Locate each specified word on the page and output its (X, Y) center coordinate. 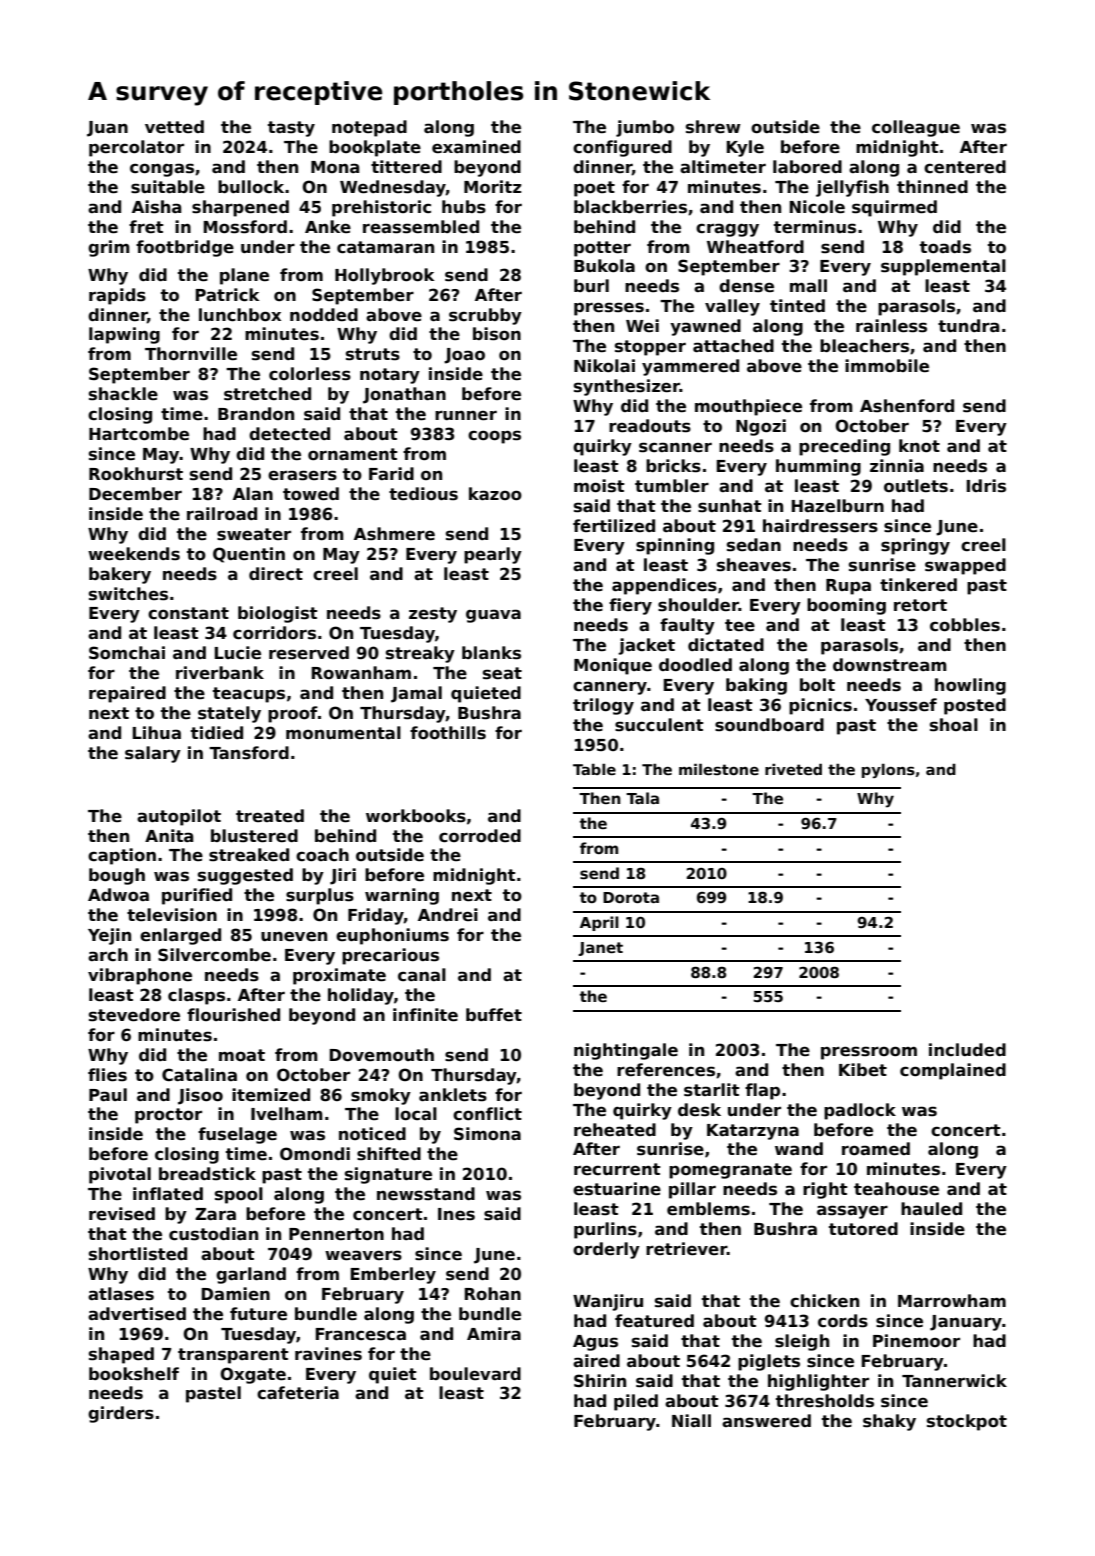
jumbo (645, 128)
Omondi (315, 1154)
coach (322, 855)
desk (699, 1110)
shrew (713, 127)
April (599, 923)
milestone (719, 769)
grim (109, 248)
